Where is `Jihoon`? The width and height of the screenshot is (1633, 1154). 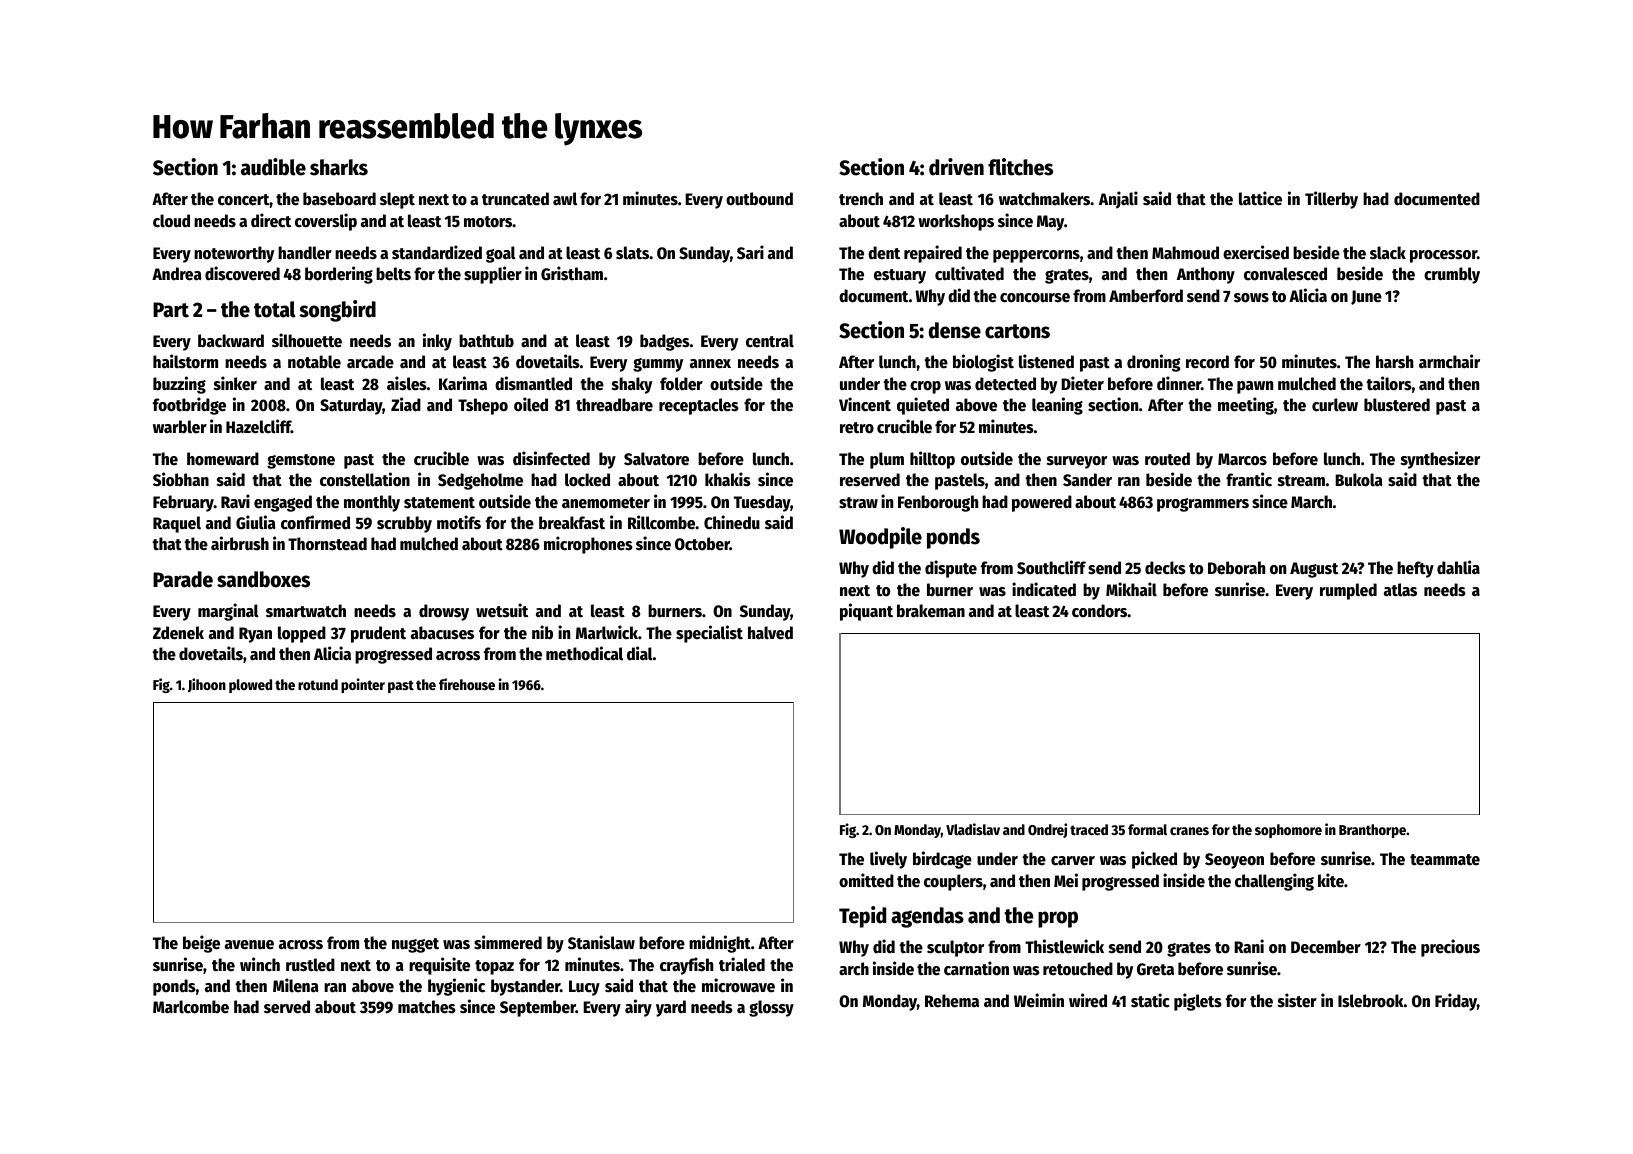
Jihoon is located at coordinates (207, 685).
